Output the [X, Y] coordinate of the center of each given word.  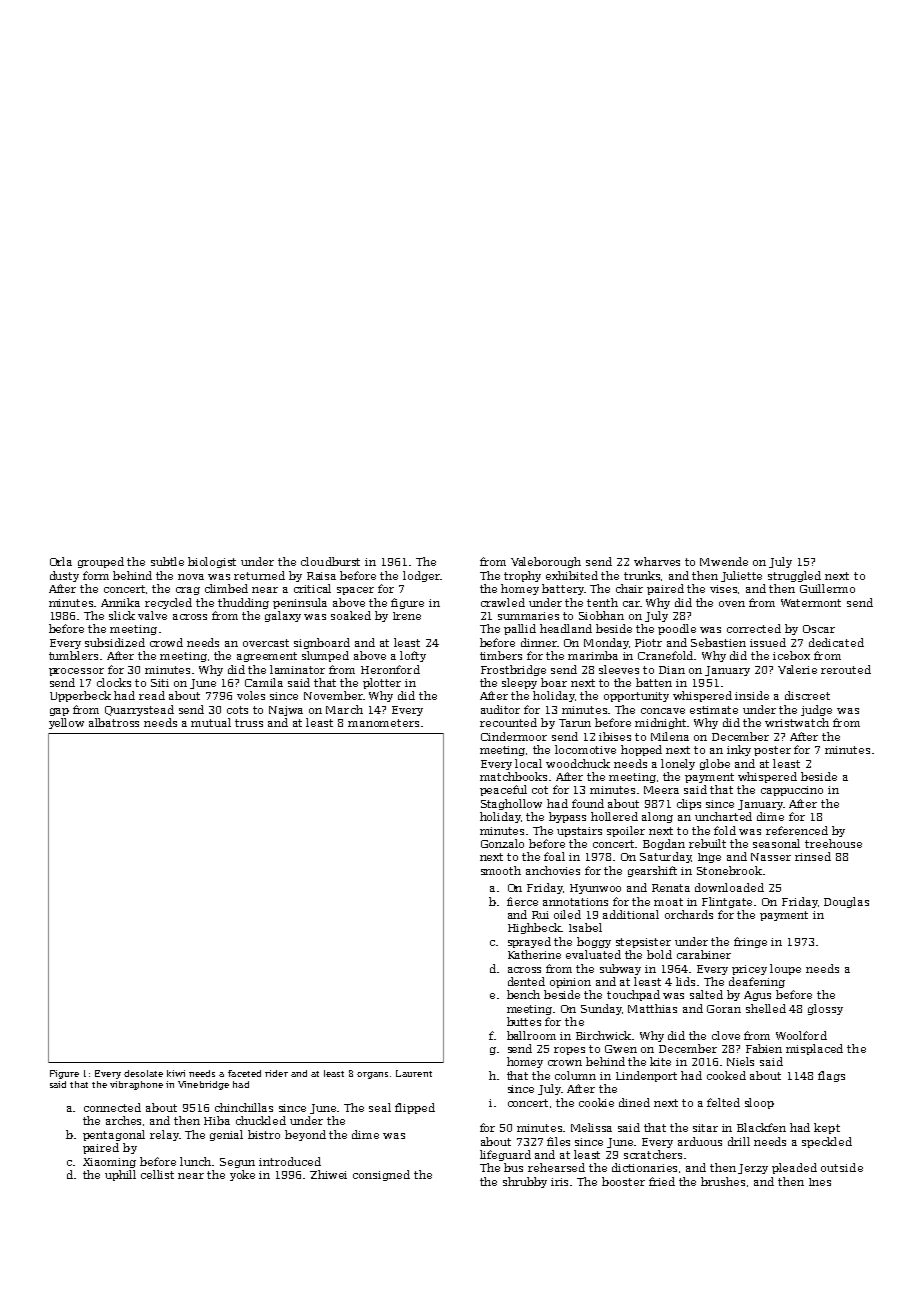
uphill [120, 1175]
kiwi [176, 1073]
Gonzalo [502, 843]
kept [827, 1128]
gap [59, 712]
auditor [500, 709]
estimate [714, 710]
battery [563, 589]
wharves [657, 561]
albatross [114, 722]
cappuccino [792, 791]
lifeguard [505, 1155]
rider [276, 1073]
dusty [64, 576]
